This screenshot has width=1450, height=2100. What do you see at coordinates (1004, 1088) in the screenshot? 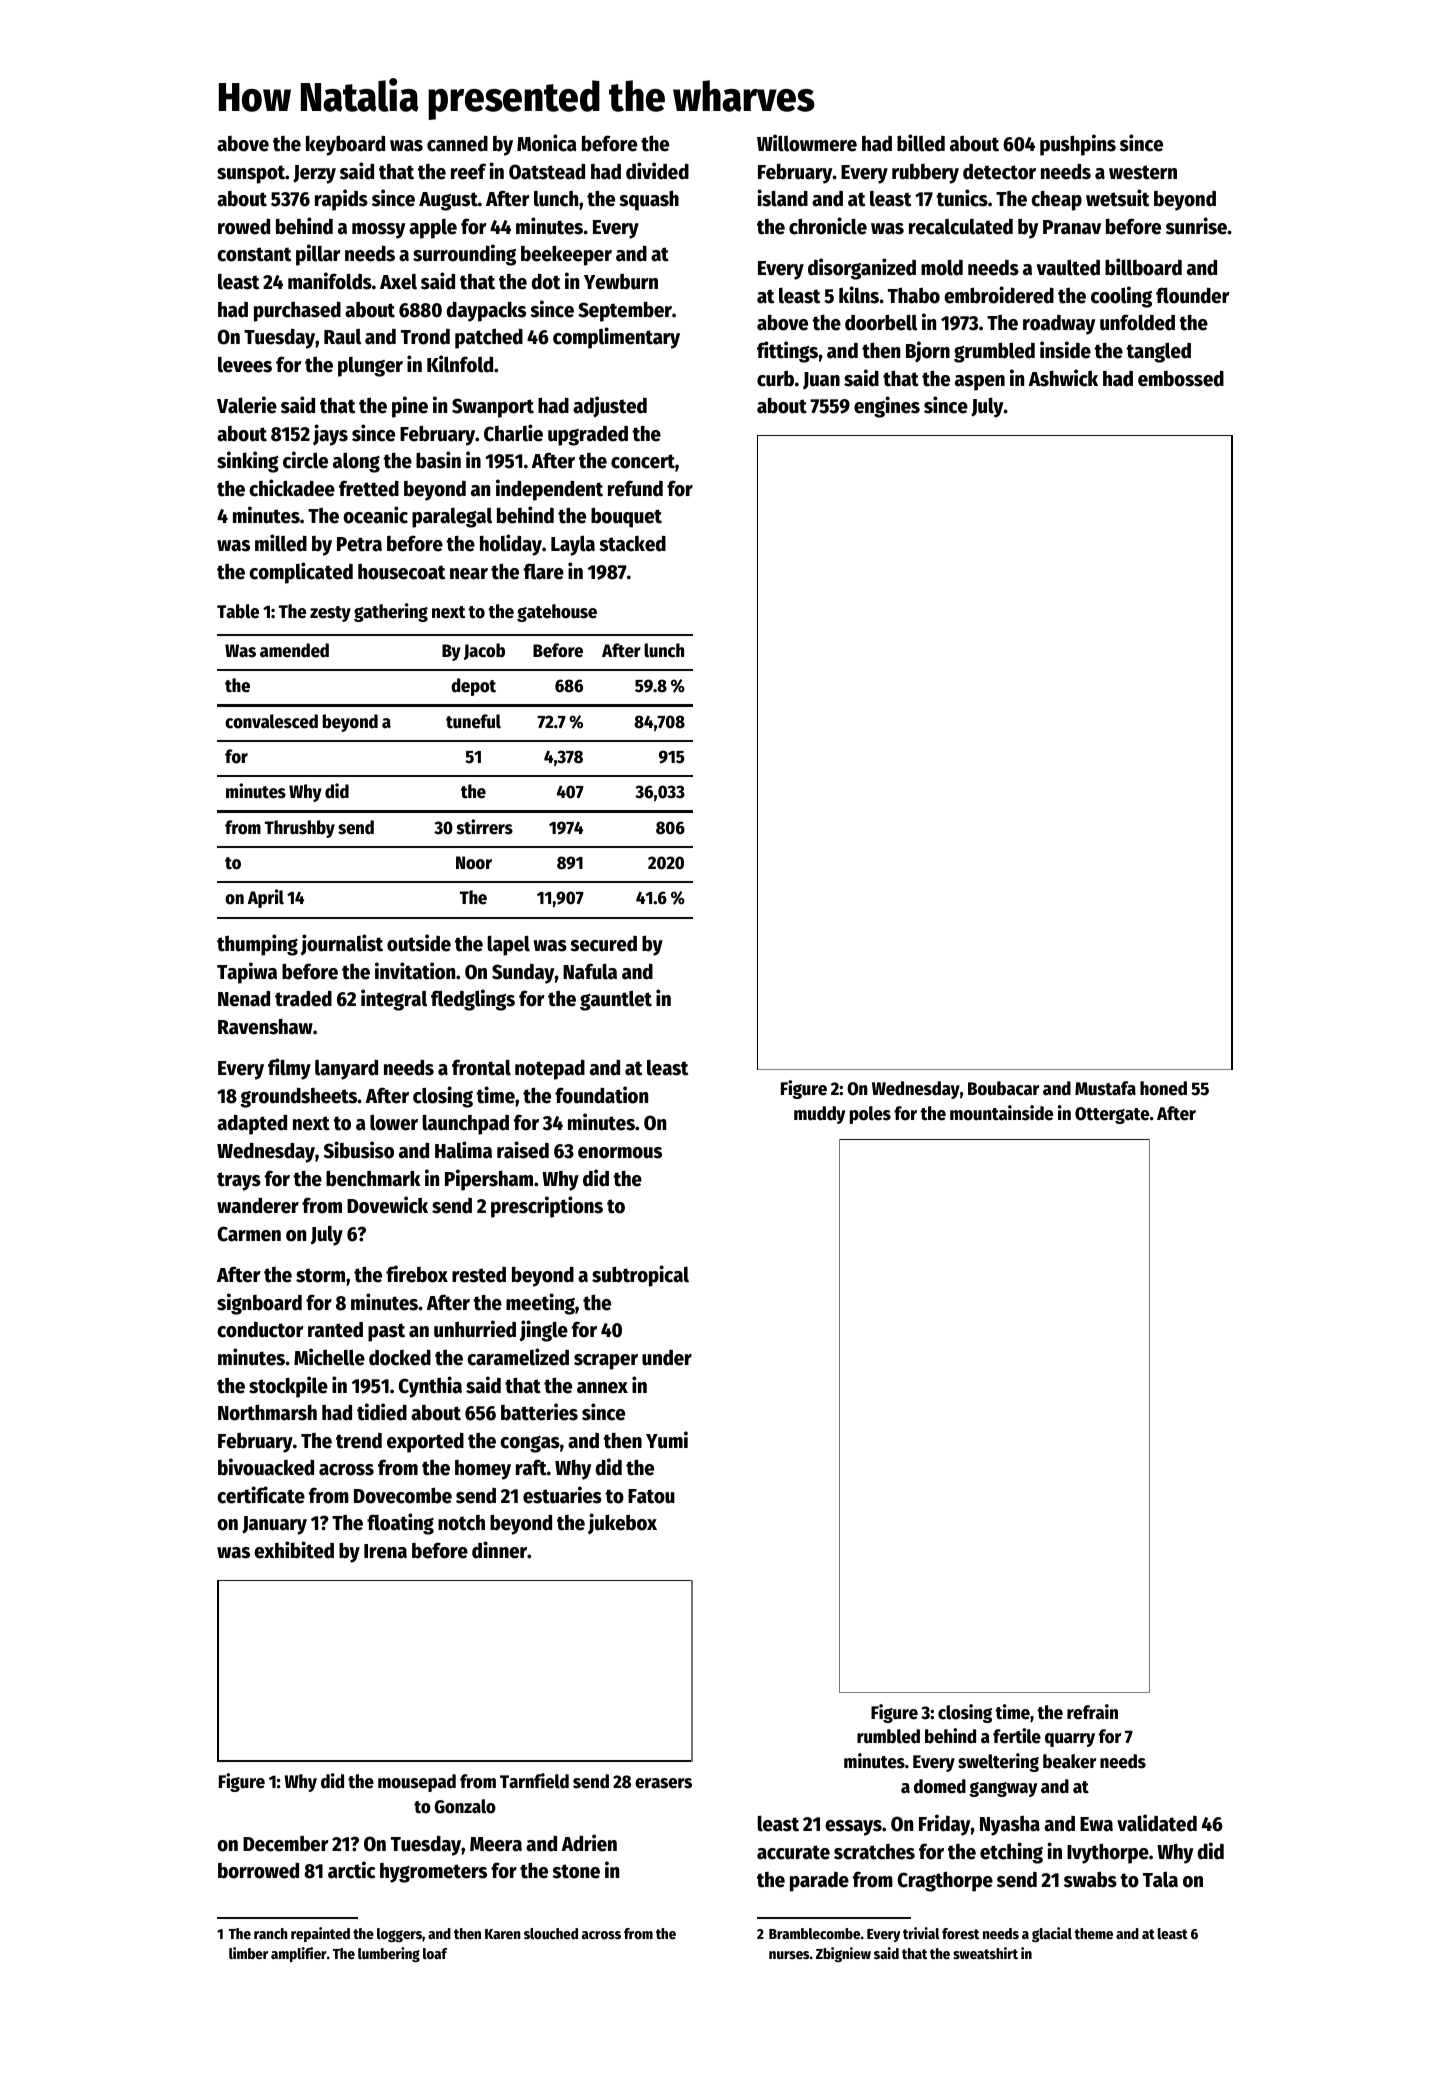
I see `Boubacar` at bounding box center [1004, 1088].
